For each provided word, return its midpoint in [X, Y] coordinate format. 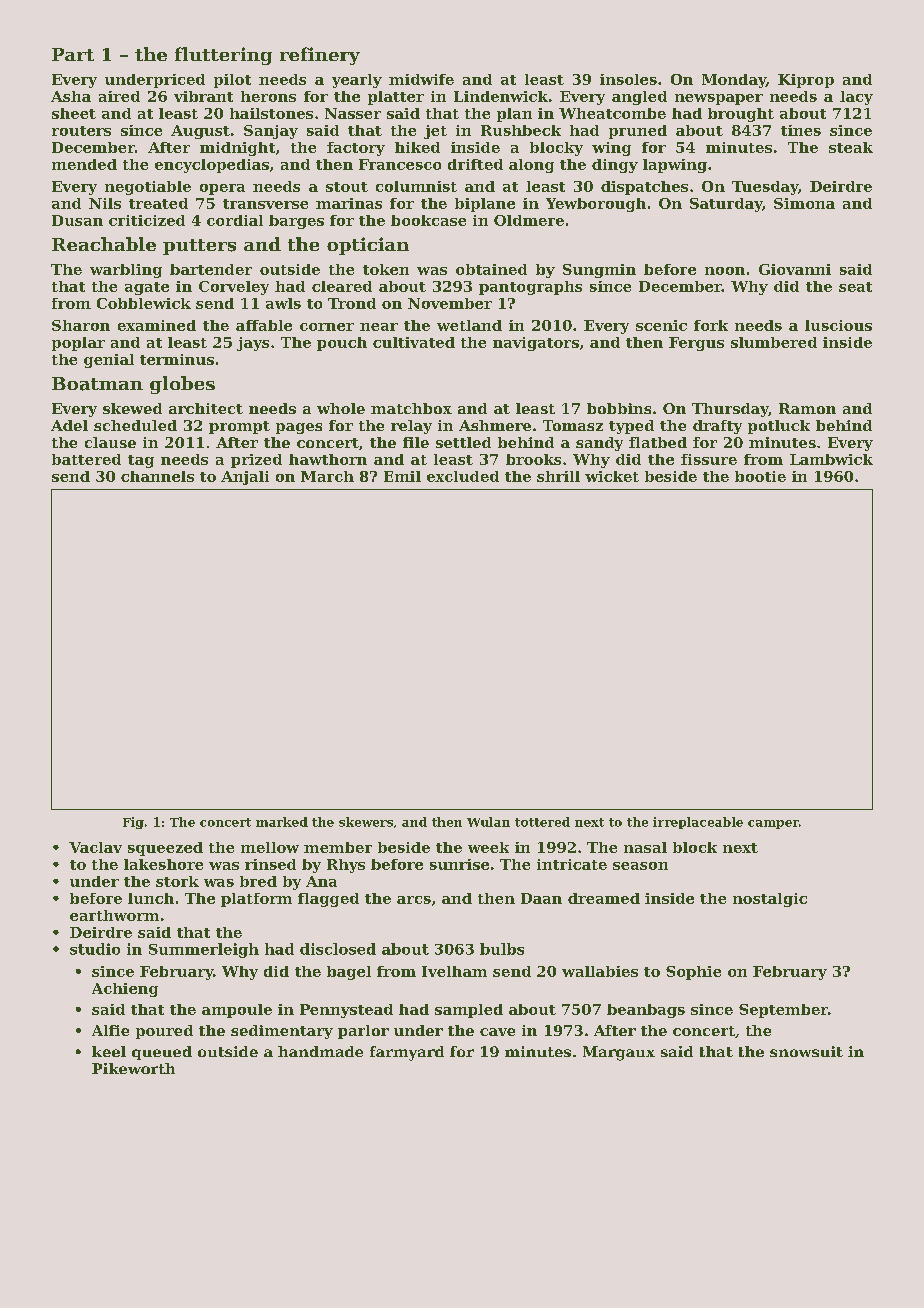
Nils [105, 203]
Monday [734, 81]
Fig [133, 823]
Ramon [807, 408]
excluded [463, 476]
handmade [320, 1051]
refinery [320, 56]
